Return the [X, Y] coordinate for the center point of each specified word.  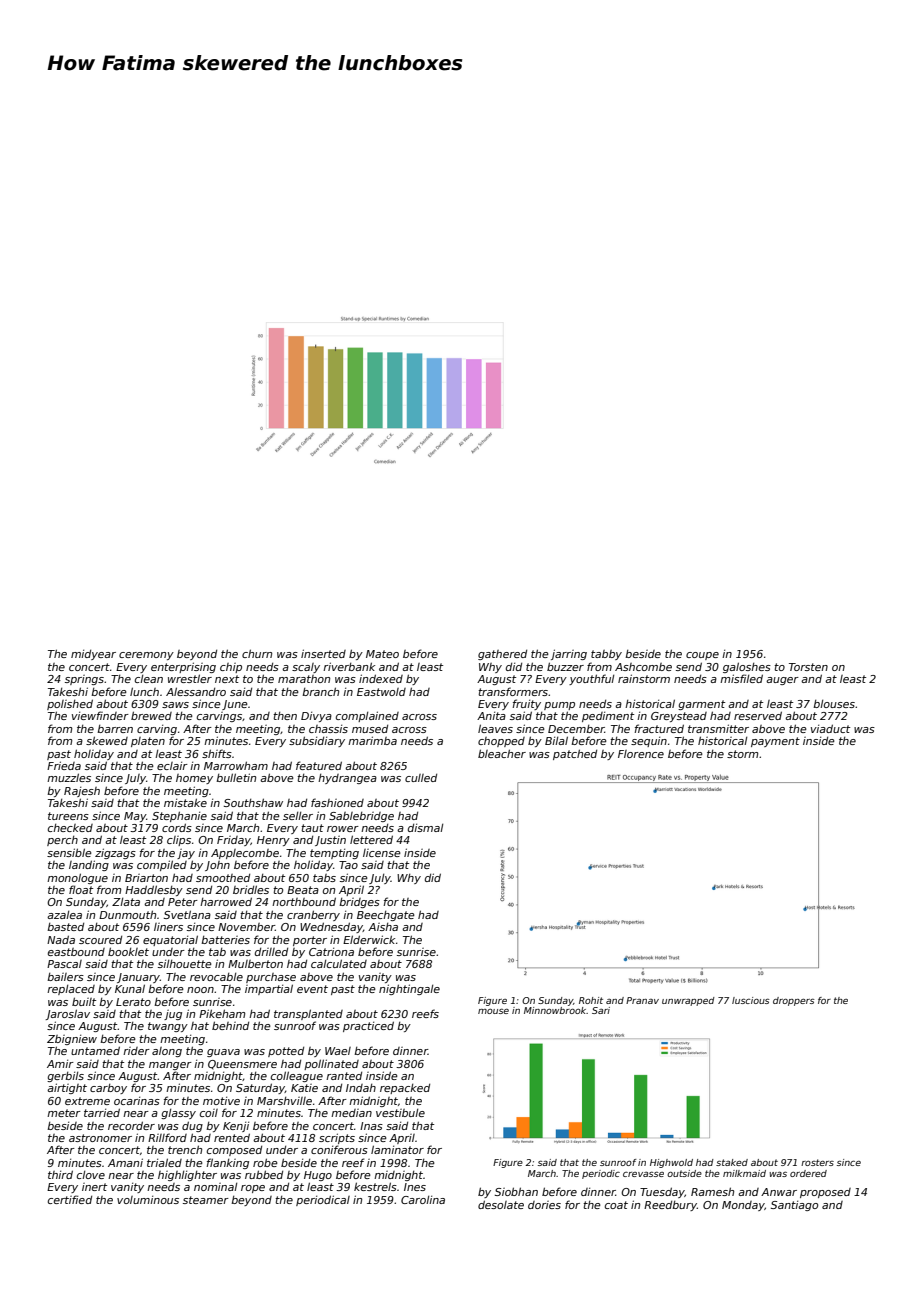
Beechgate [386, 916]
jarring [569, 654]
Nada [61, 939]
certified [70, 1199]
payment [775, 742]
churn [257, 653]
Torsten [808, 667]
